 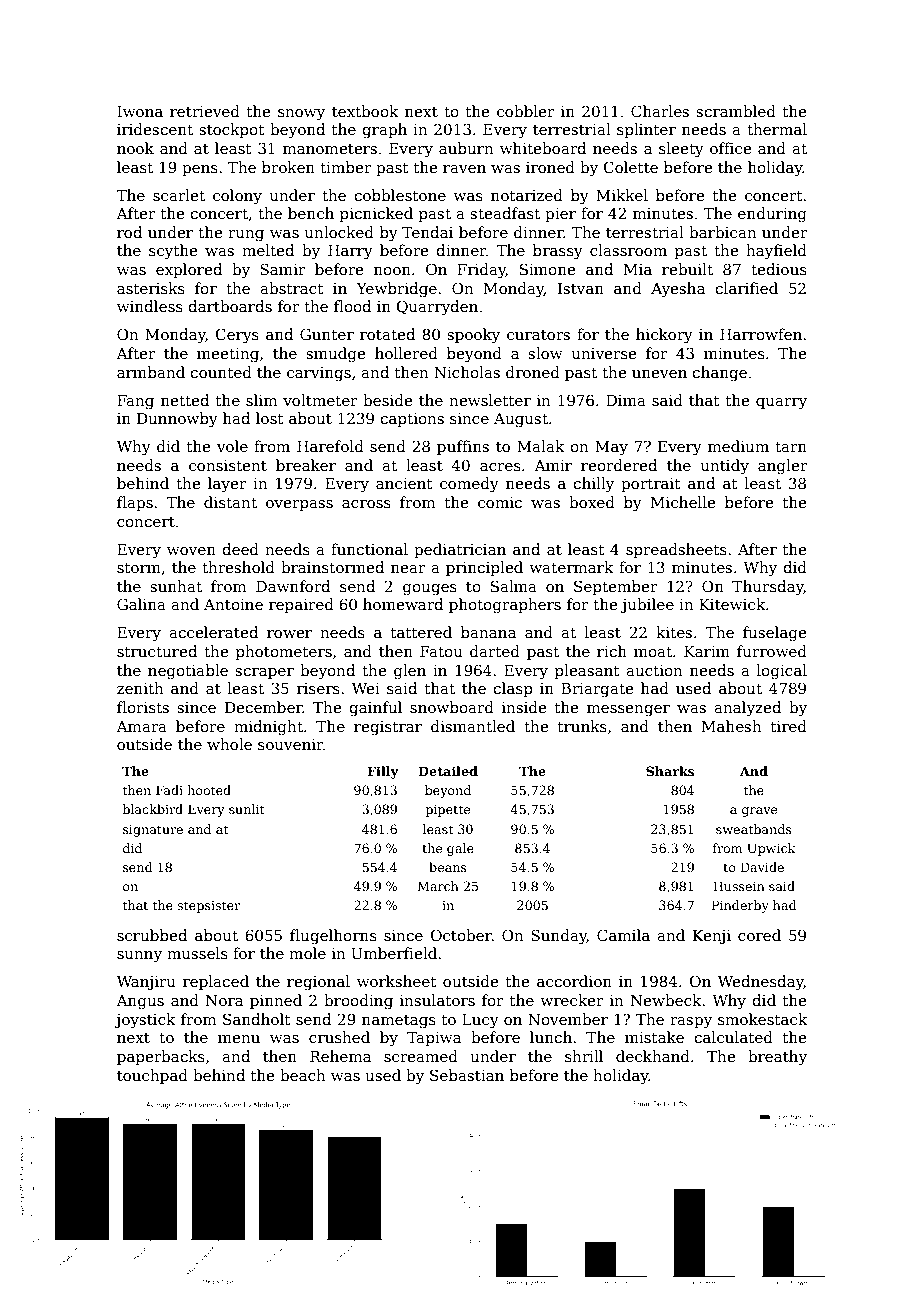 What do you see at coordinates (681, 150) in the document?
I see `sleety` at bounding box center [681, 150].
